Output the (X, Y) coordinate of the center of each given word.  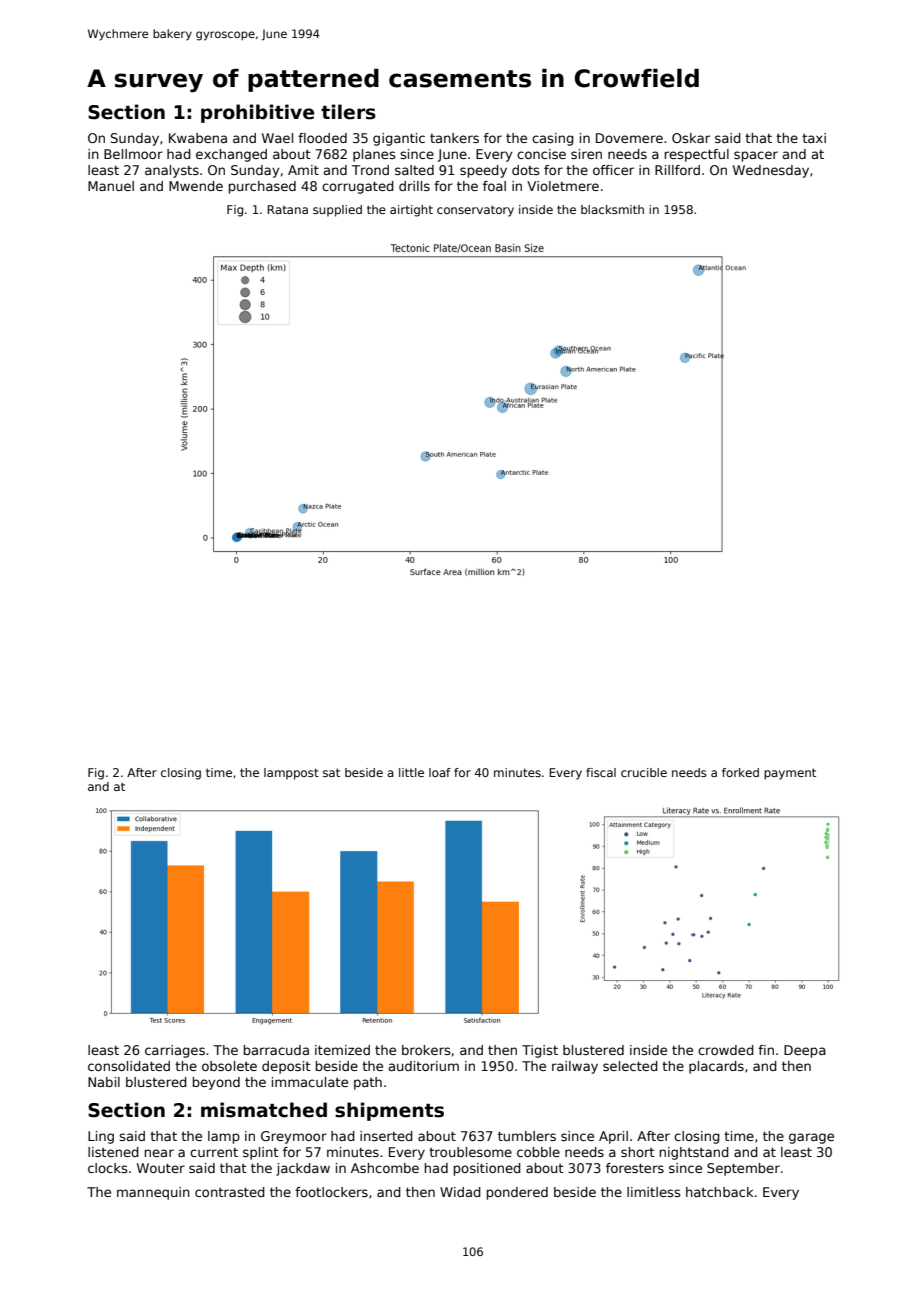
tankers (454, 138)
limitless (654, 1192)
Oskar (691, 138)
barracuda (276, 1050)
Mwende (196, 186)
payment (790, 774)
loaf (440, 772)
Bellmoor (133, 154)
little (411, 772)
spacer (756, 156)
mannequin (153, 1193)
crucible (644, 772)
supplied (337, 211)
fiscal (601, 772)
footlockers (331, 1192)
